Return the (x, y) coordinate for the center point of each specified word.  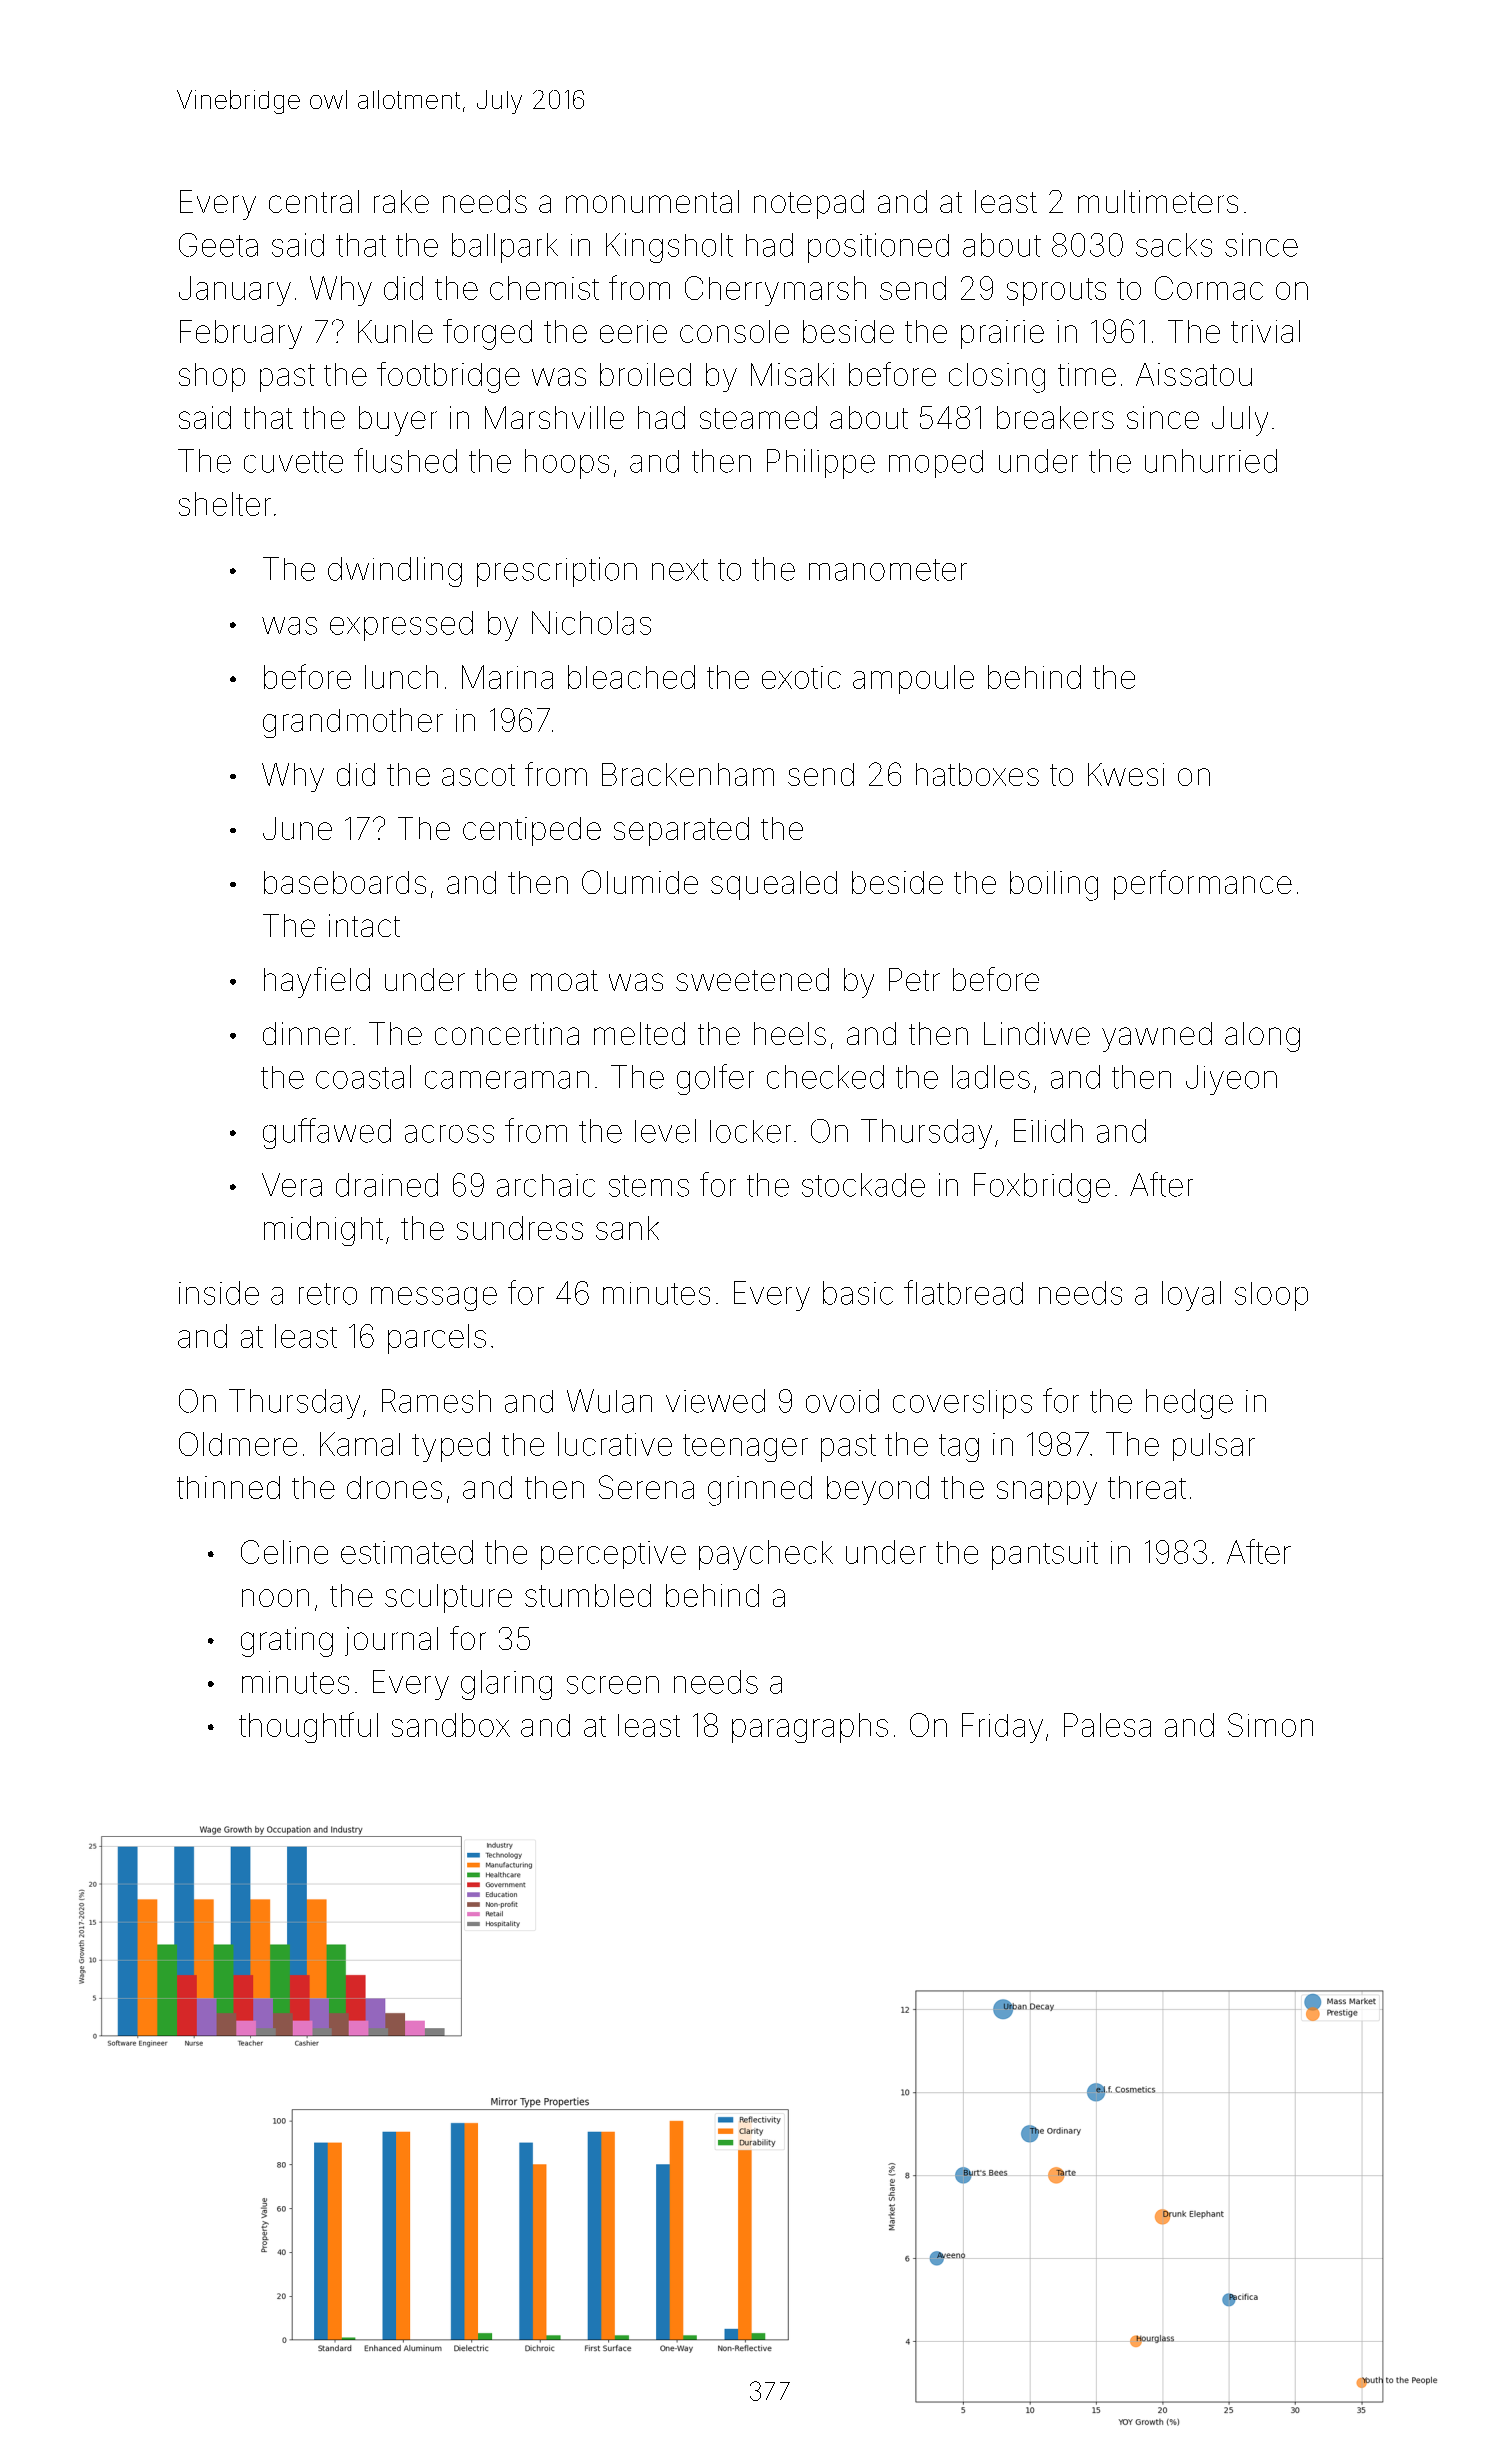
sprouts (1056, 292)
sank (627, 1228)
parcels (437, 1339)
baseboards (345, 882)
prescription (557, 572)
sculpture (448, 1598)
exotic (801, 677)
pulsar (1214, 1447)
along (1262, 1037)
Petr (914, 979)
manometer (888, 570)
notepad (809, 204)
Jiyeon (1231, 1080)
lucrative (615, 1444)
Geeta (218, 245)
